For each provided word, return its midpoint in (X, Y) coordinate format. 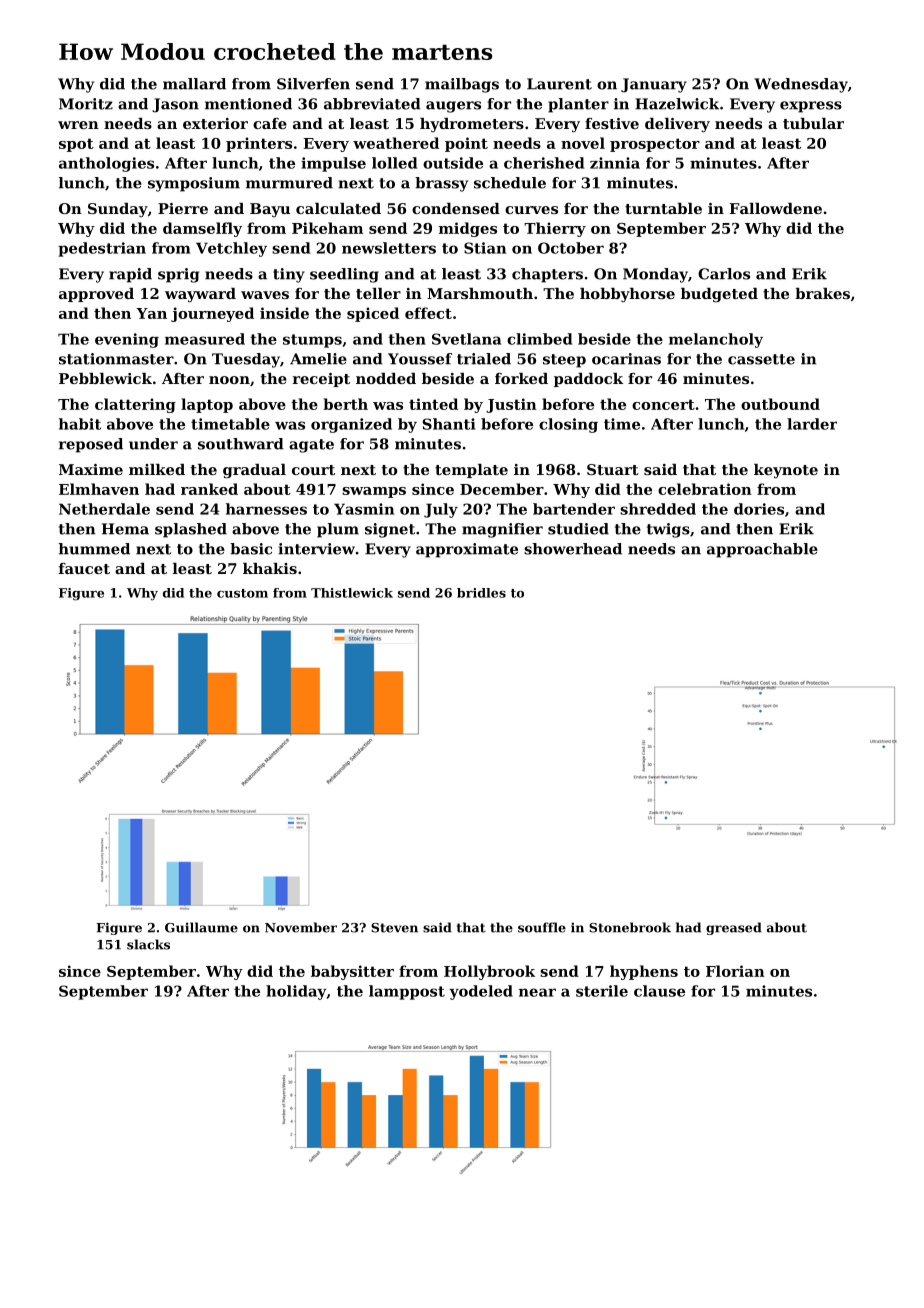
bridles (481, 593)
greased (734, 928)
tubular (813, 123)
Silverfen (313, 84)
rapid (130, 275)
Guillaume (201, 927)
